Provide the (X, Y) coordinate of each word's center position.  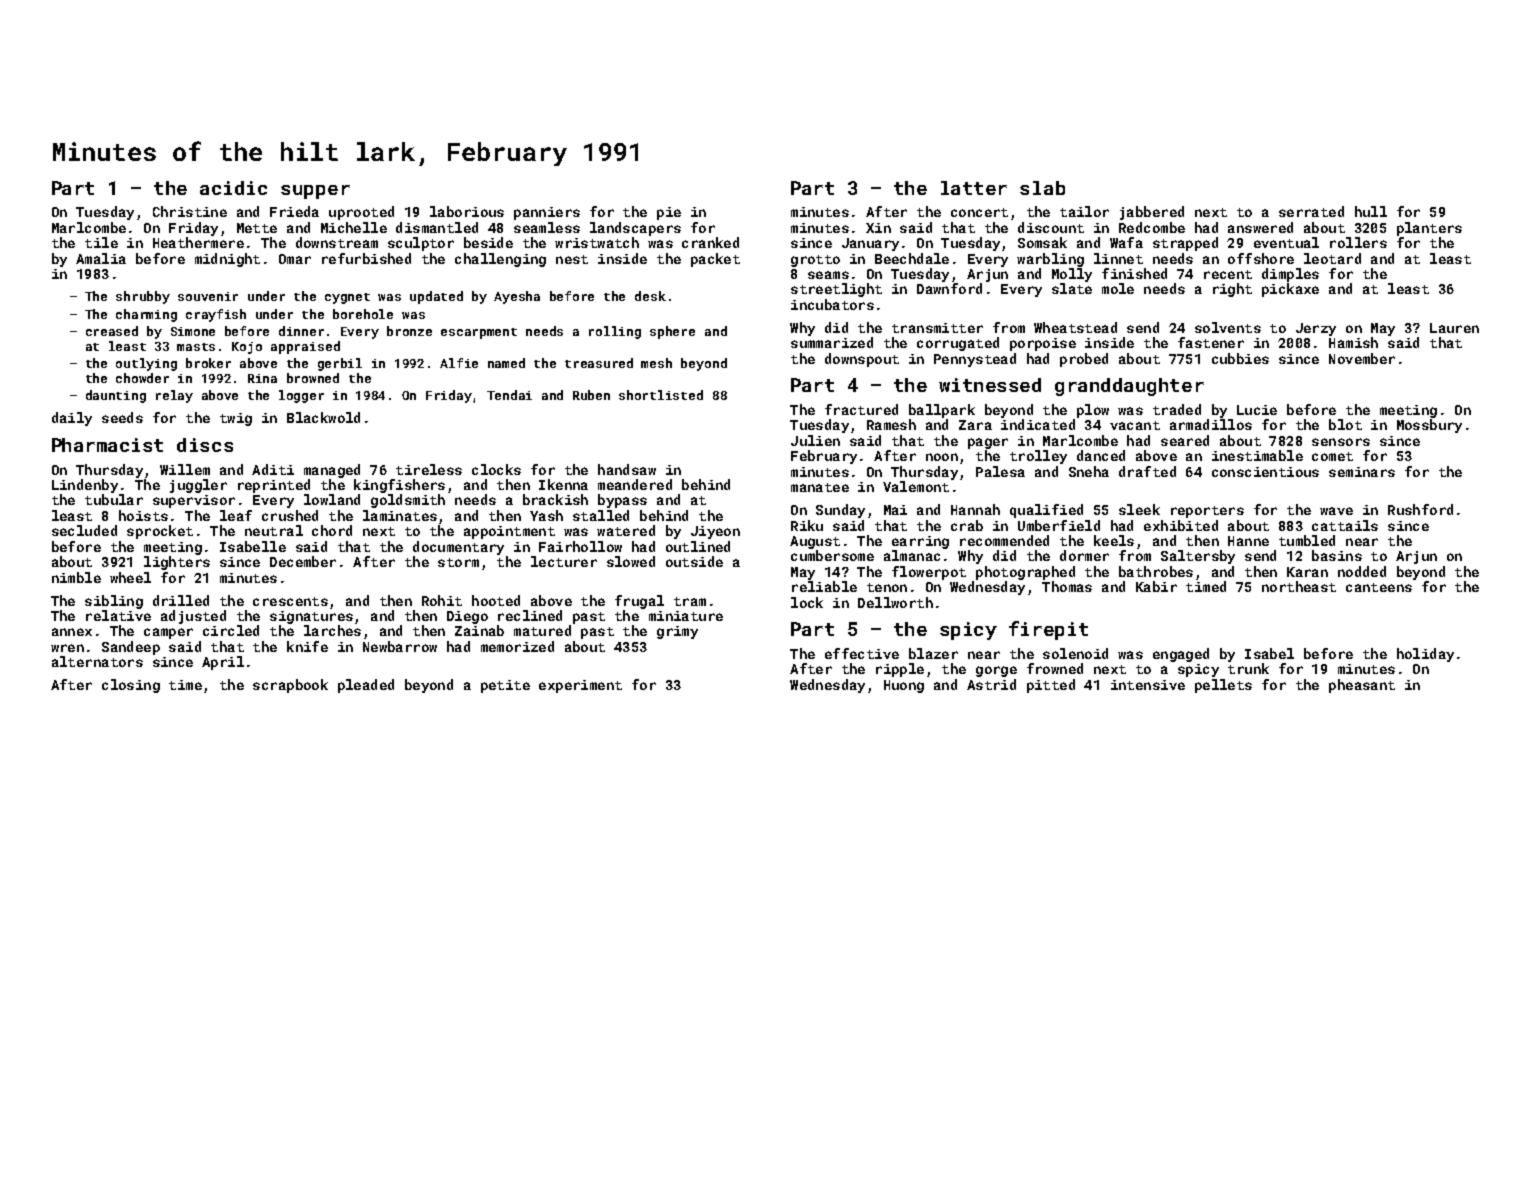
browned (313, 378)
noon (942, 457)
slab (1042, 188)
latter (974, 188)
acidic (233, 188)
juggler (198, 486)
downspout (862, 360)
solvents (1228, 327)
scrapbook (290, 686)
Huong (904, 686)
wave (1336, 511)
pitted (1051, 686)
